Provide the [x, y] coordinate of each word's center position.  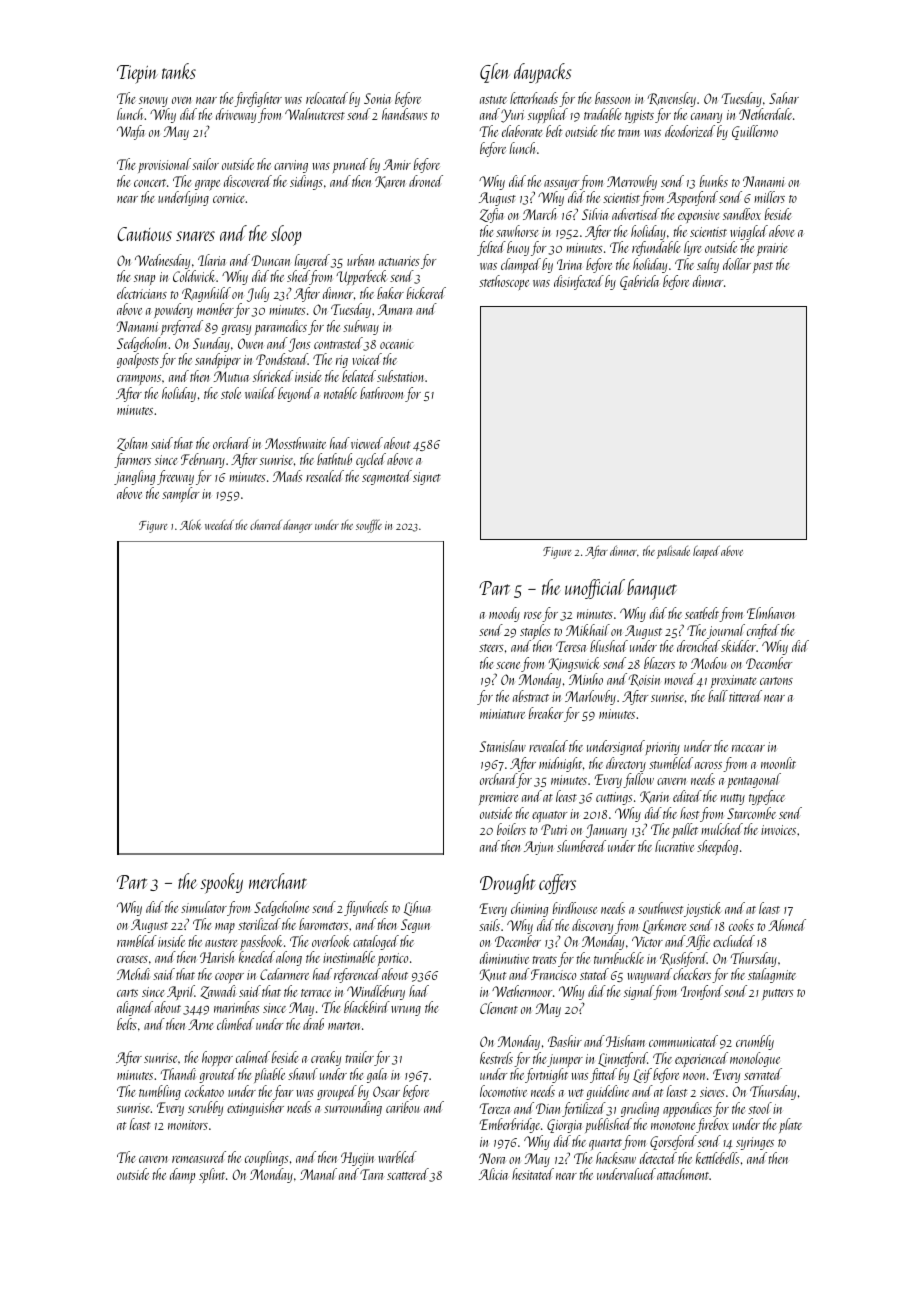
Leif [642, 1075]
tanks [179, 71]
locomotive [503, 1091]
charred [266, 524]
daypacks [542, 73]
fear [283, 1092]
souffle [369, 526]
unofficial [595, 589]
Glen [495, 73]
